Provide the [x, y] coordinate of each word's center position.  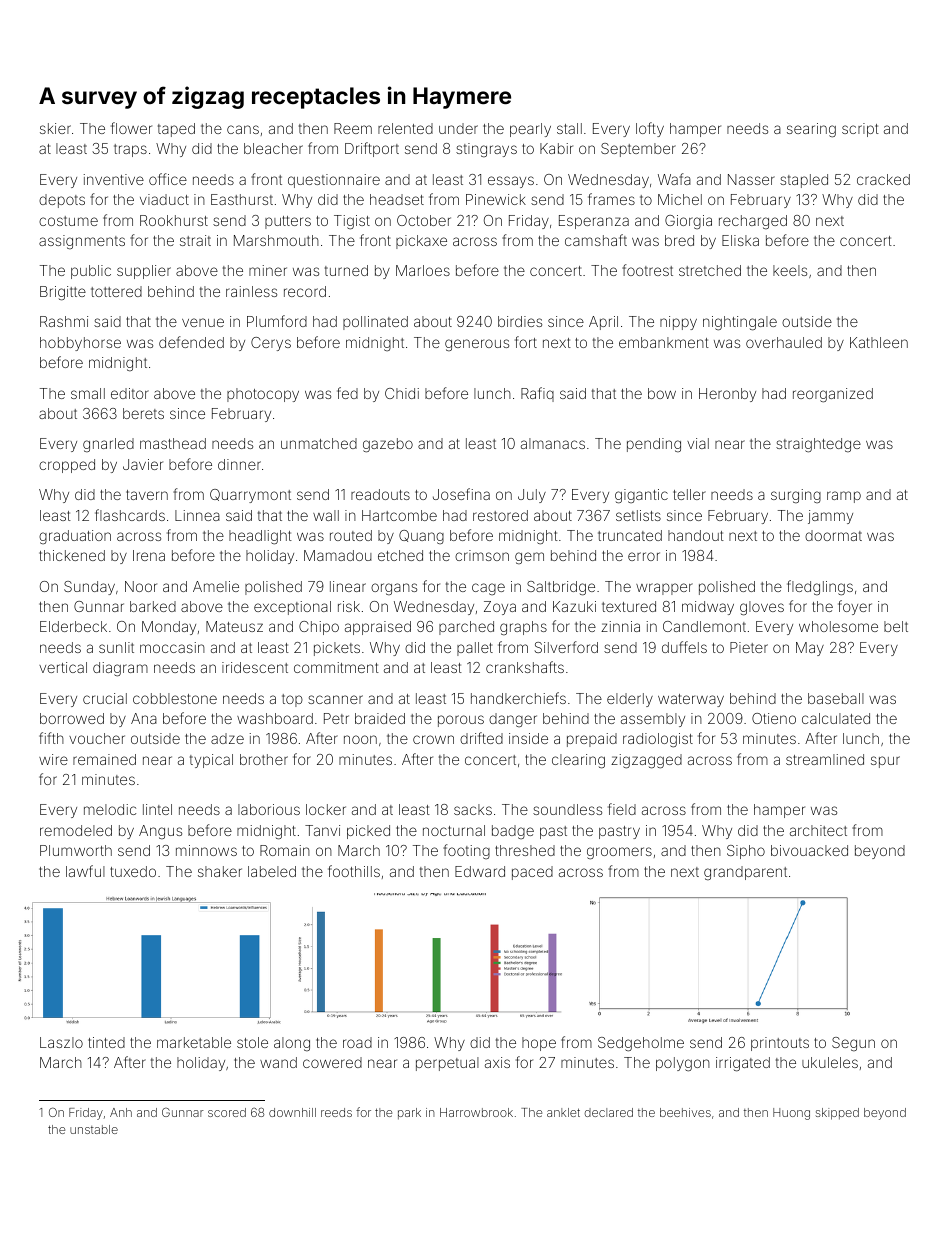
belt [896, 626]
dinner [239, 464]
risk [349, 606]
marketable [194, 1042]
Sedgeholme [641, 1044]
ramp [844, 497]
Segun [853, 1044]
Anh [121, 1112]
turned [346, 270]
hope [539, 1044]
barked [153, 606]
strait [195, 240]
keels [790, 270]
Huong [791, 1114]
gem [529, 558]
